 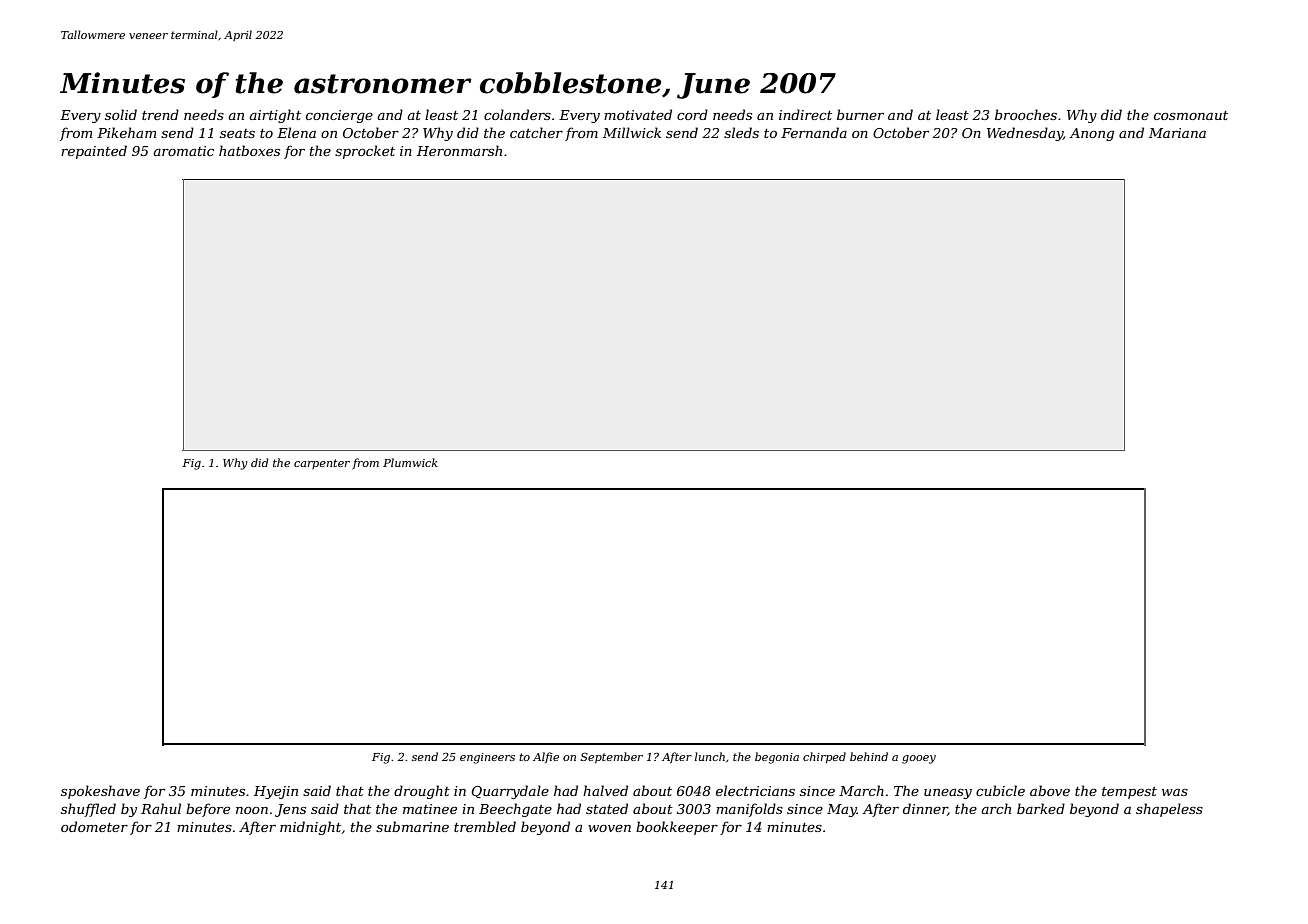 I want to click on brooches, so click(x=1026, y=114).
